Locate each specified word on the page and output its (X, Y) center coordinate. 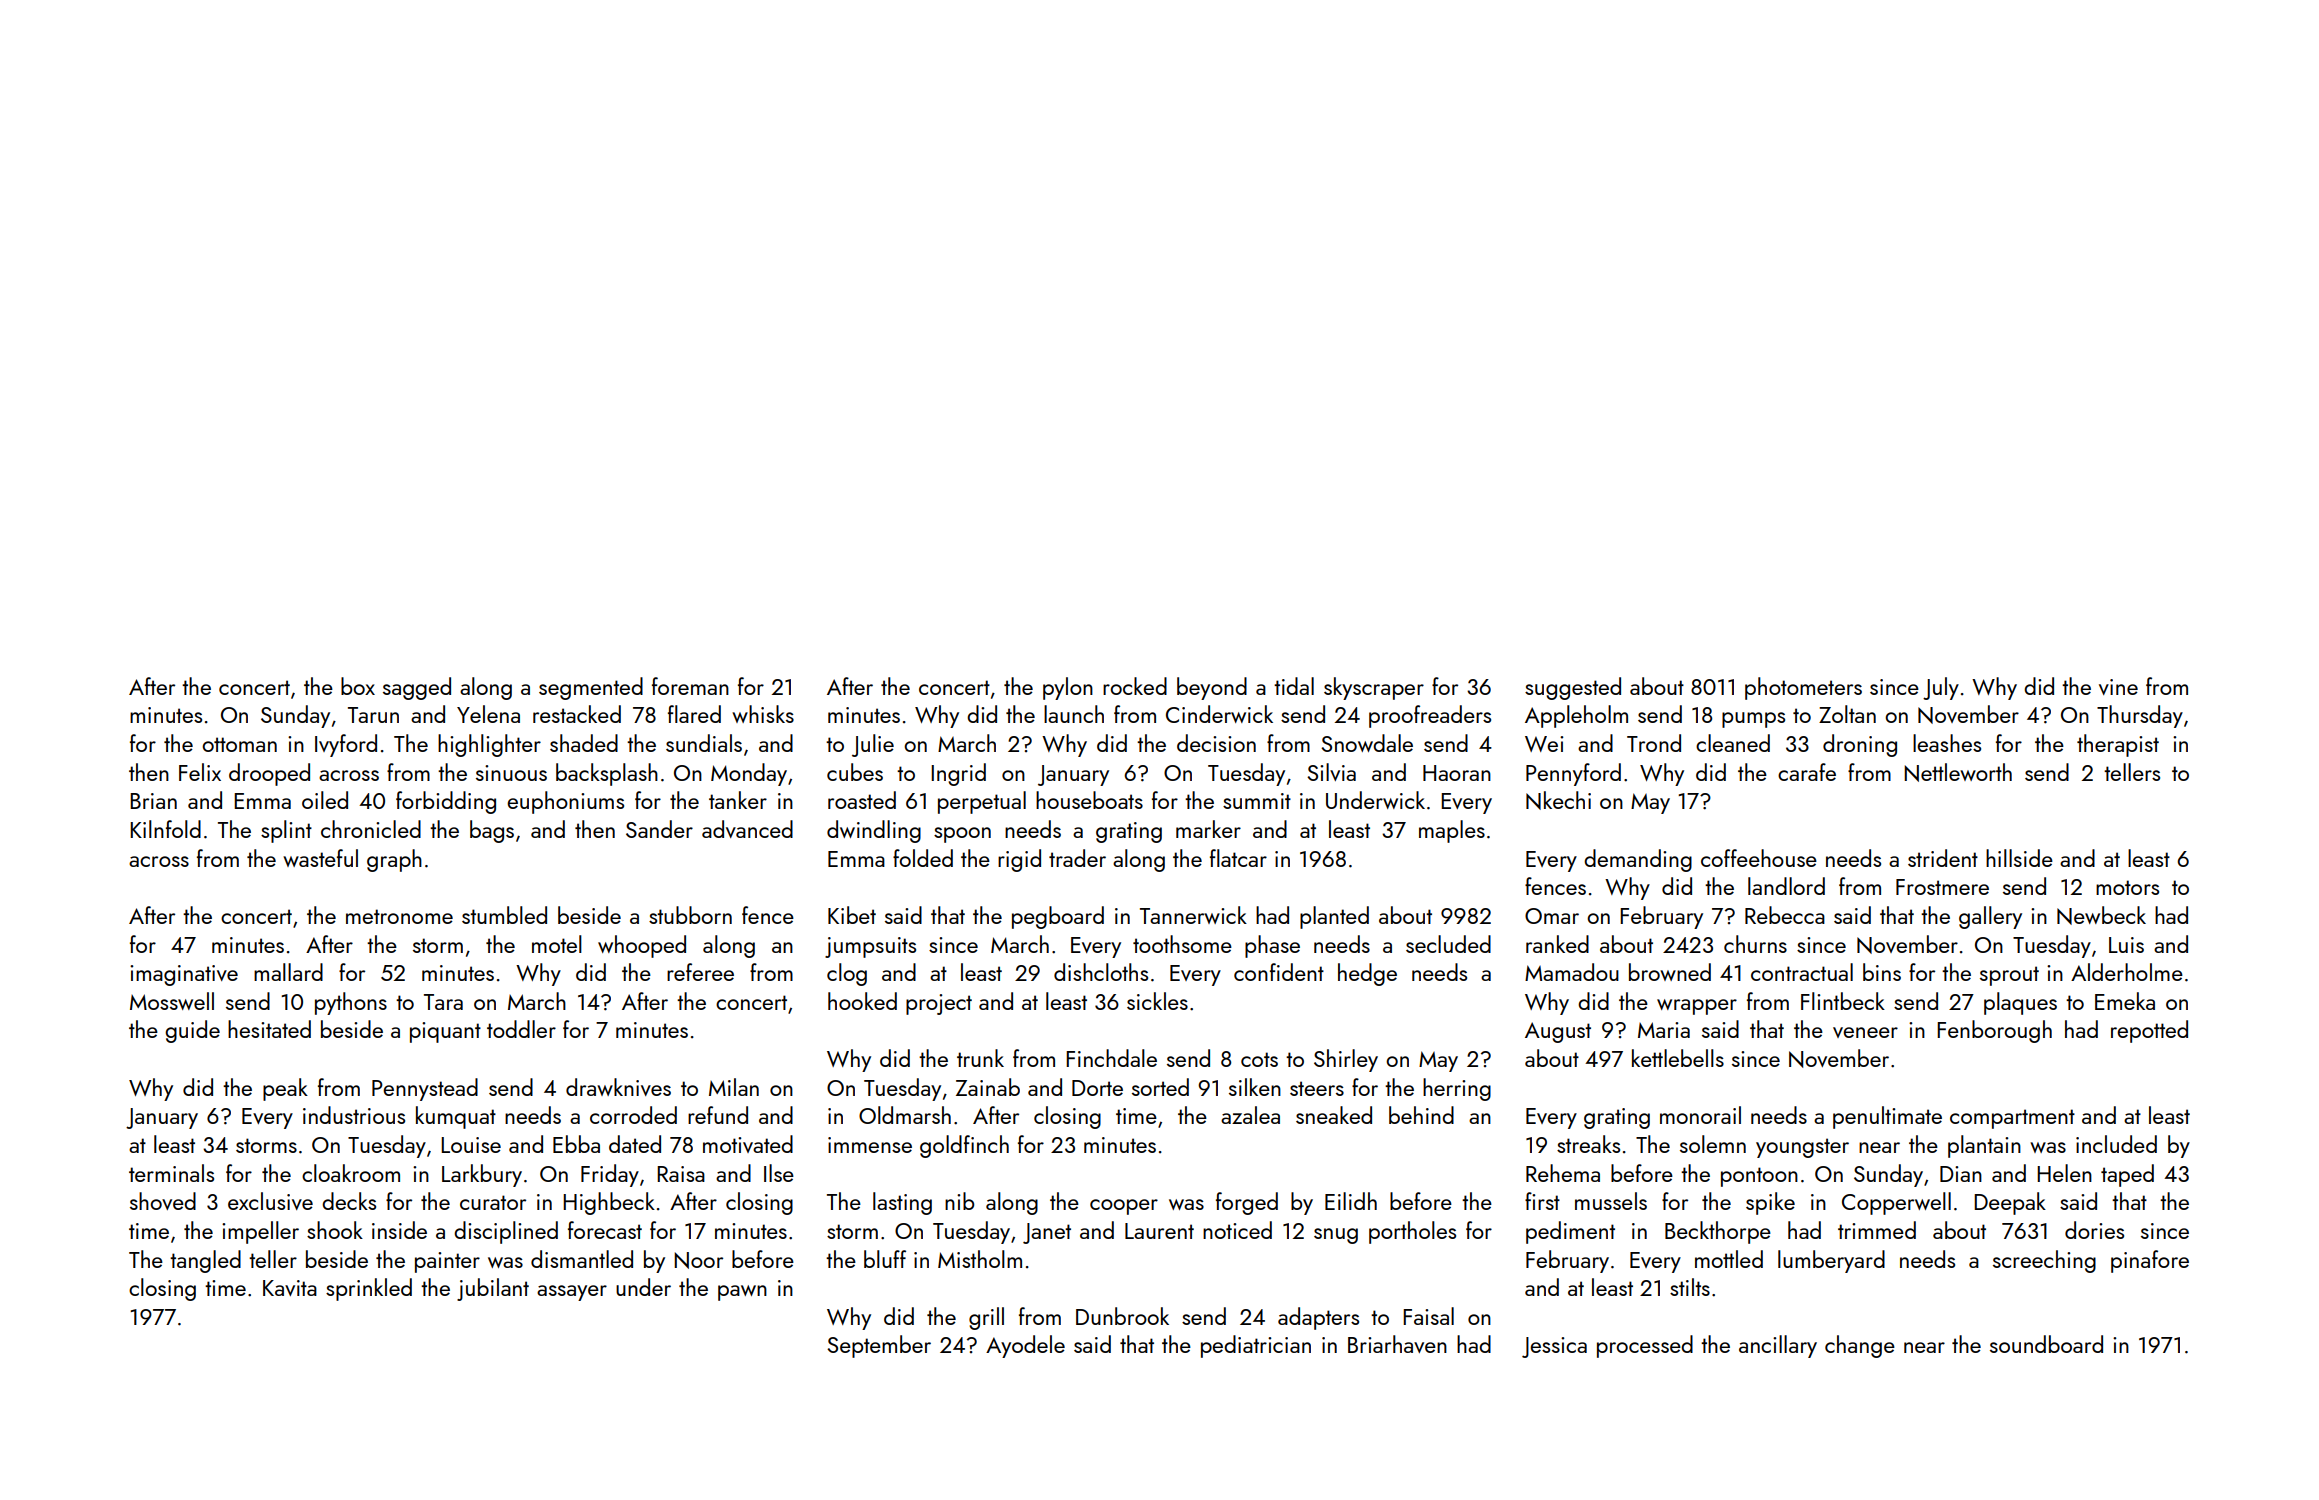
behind (1421, 1115)
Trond (1654, 743)
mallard (288, 972)
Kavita (290, 1288)
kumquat (456, 1117)
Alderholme (2127, 972)
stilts (1690, 1287)
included (2116, 1144)
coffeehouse (1759, 858)
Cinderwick (1219, 714)
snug (1336, 1236)
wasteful (320, 858)
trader (1077, 858)
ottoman (239, 744)
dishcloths (1101, 972)
